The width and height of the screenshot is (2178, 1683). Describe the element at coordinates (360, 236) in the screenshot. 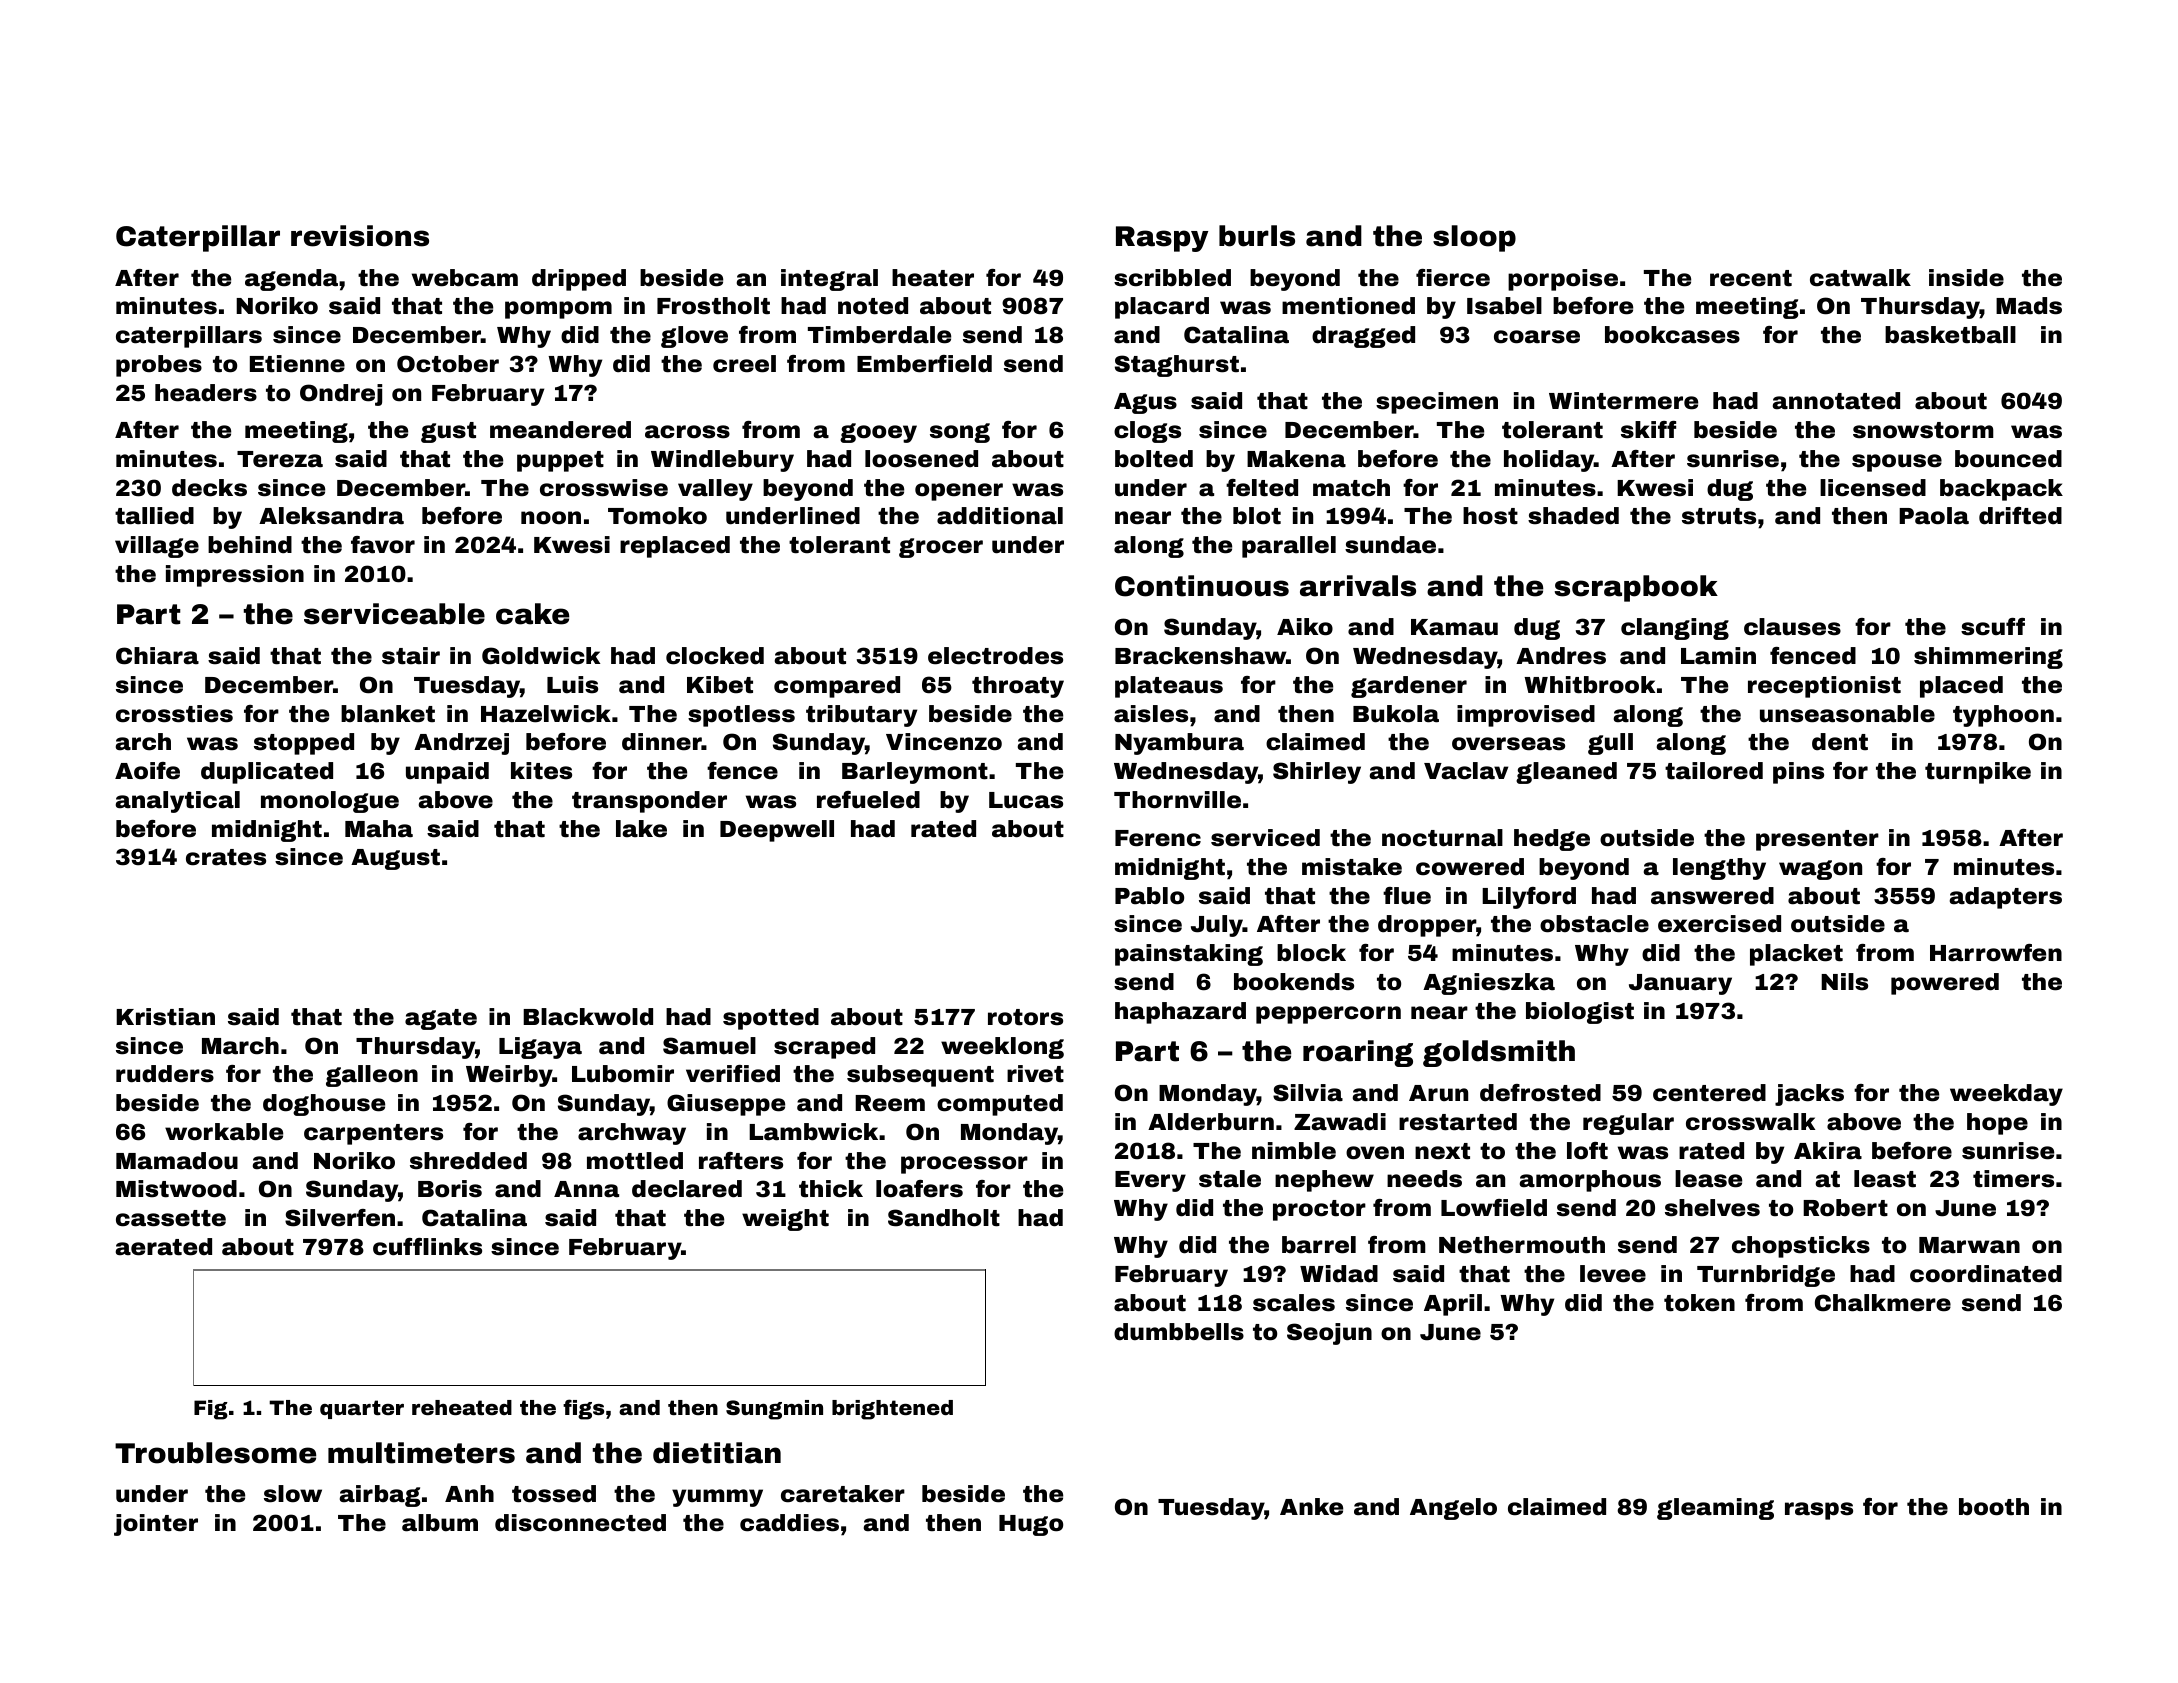

I see `revisions` at that location.
